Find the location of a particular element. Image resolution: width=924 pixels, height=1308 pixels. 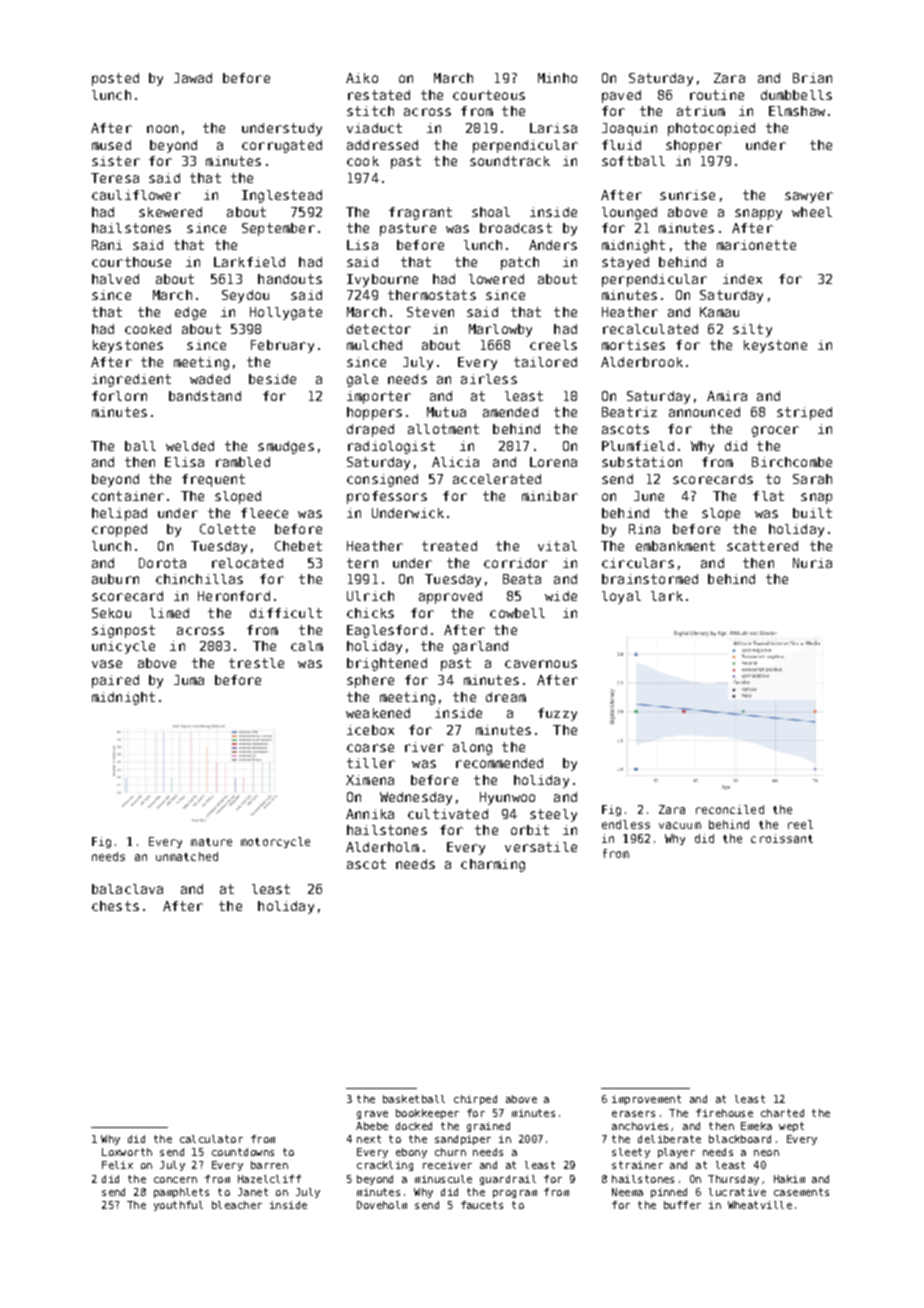

Aiko is located at coordinates (362, 78).
